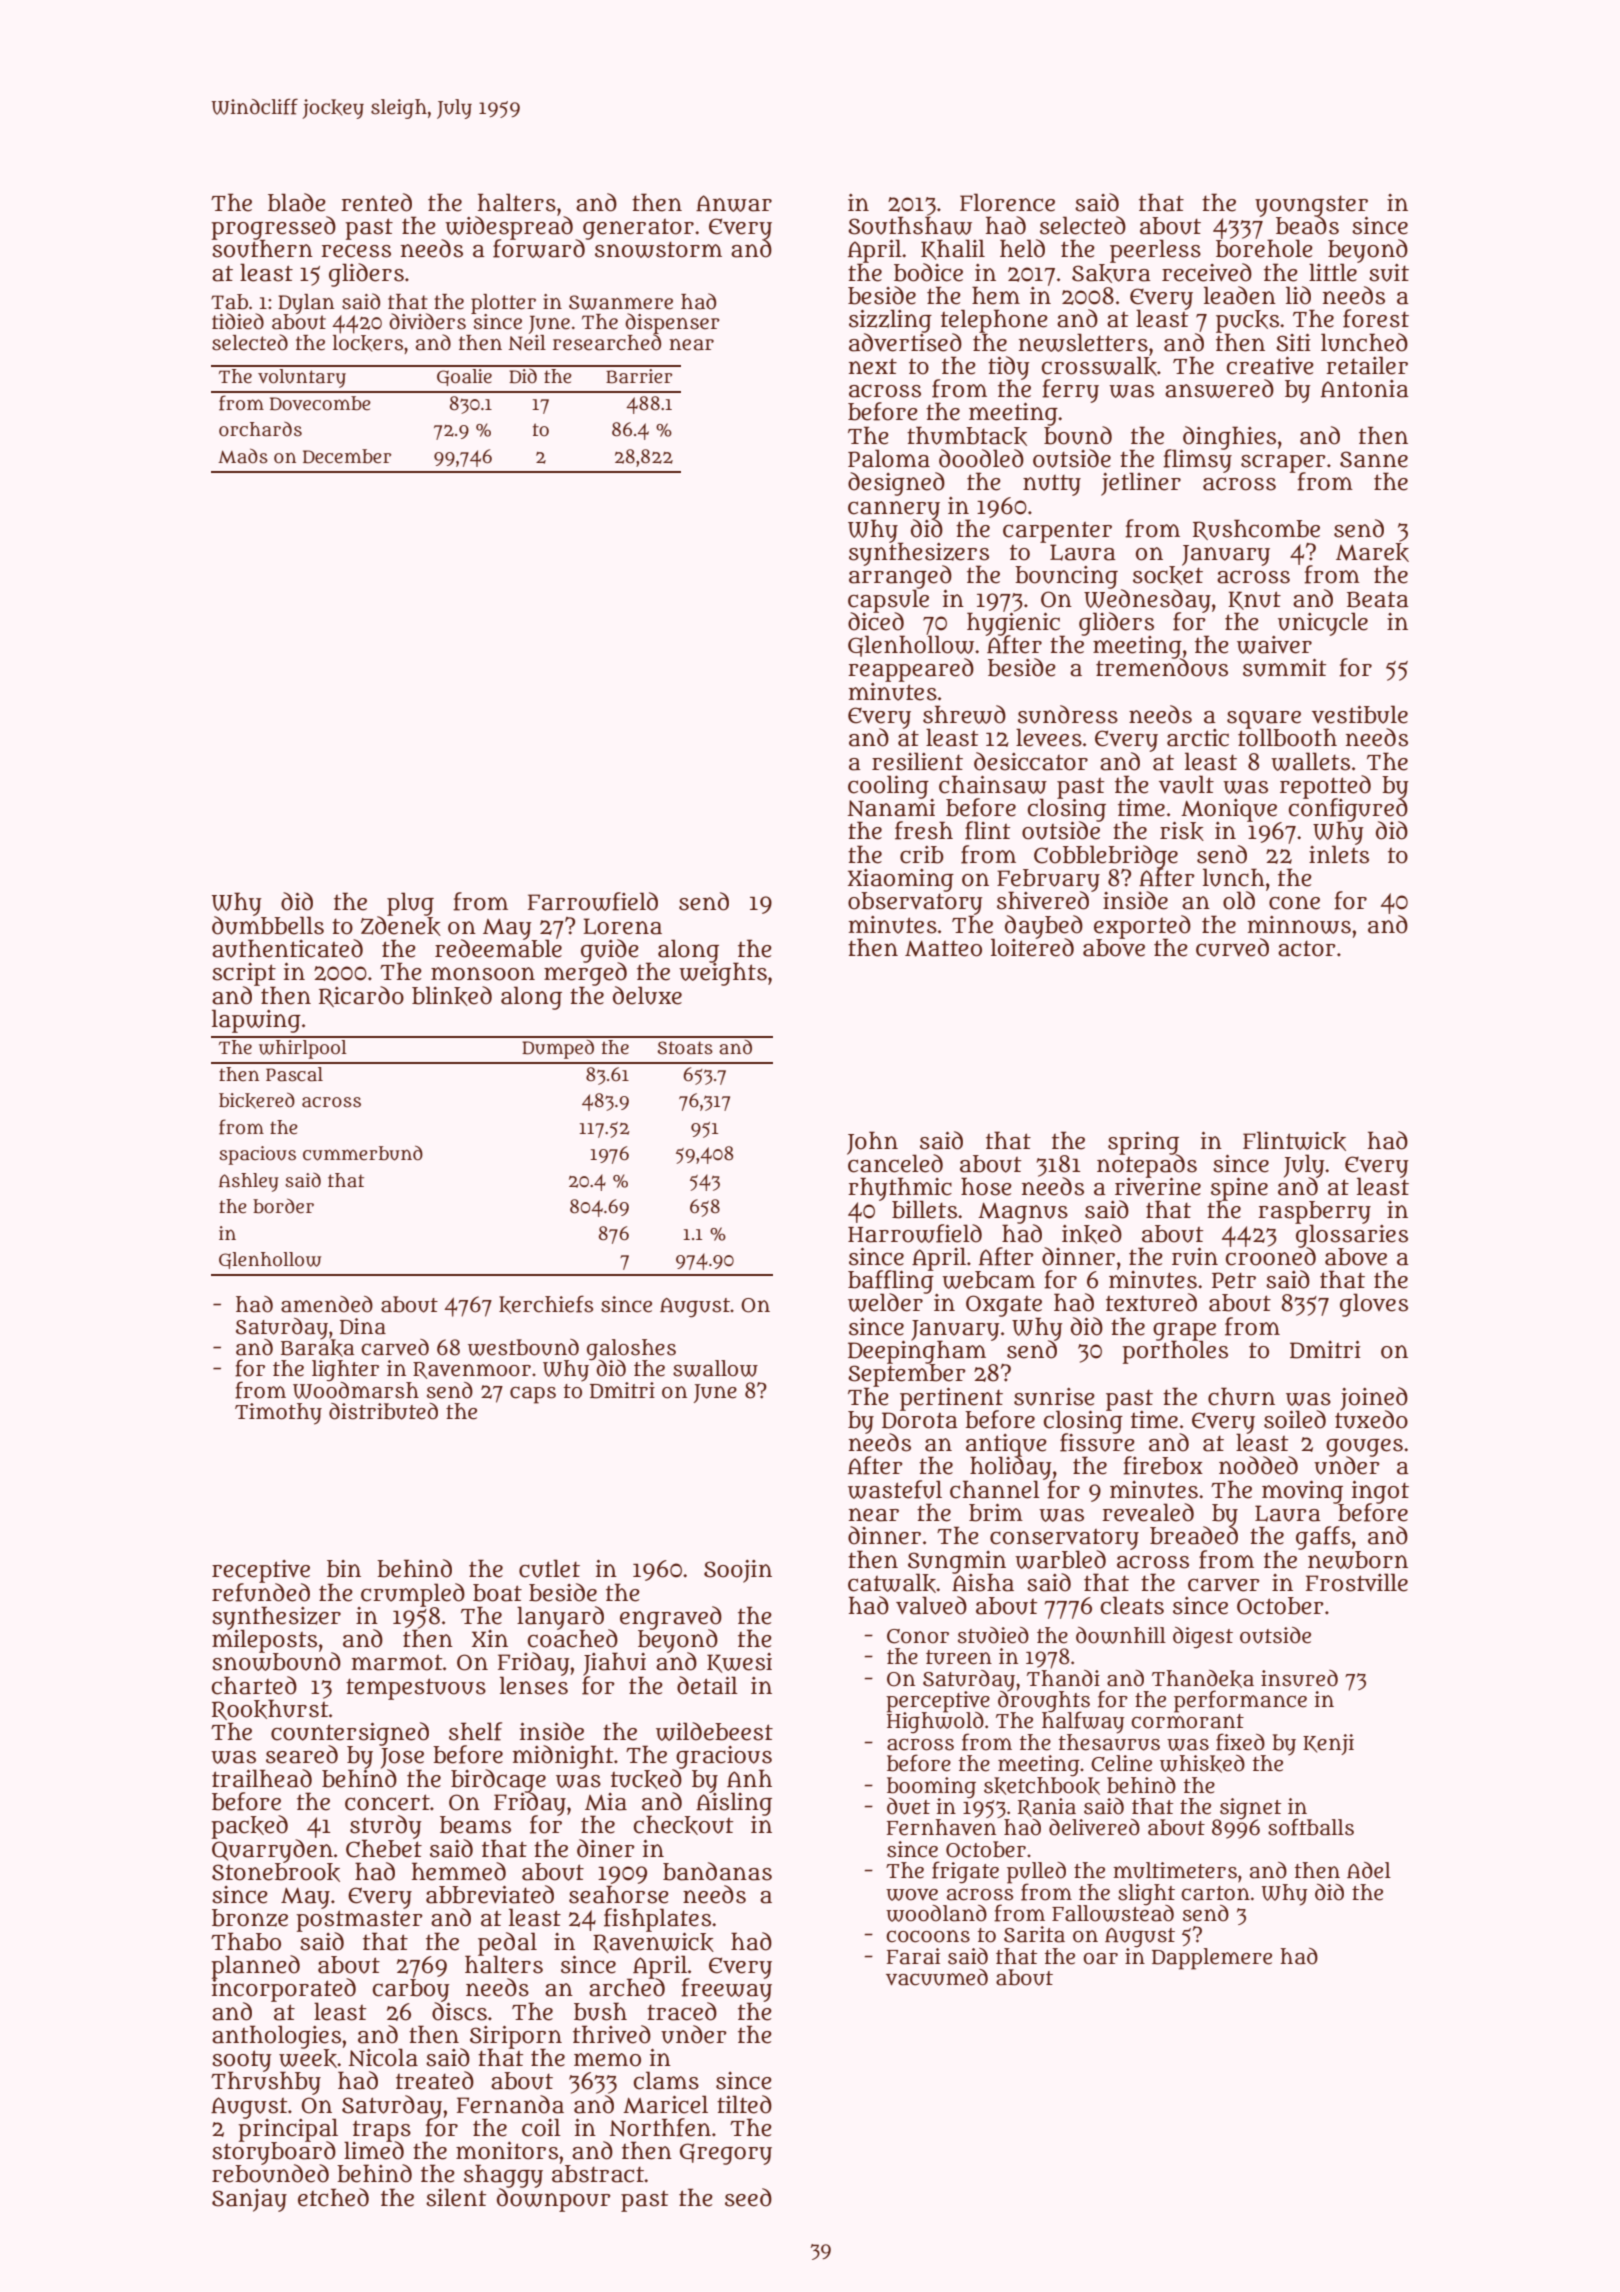 Image resolution: width=1620 pixels, height=2292 pixels. I want to click on widespread, so click(508, 228).
